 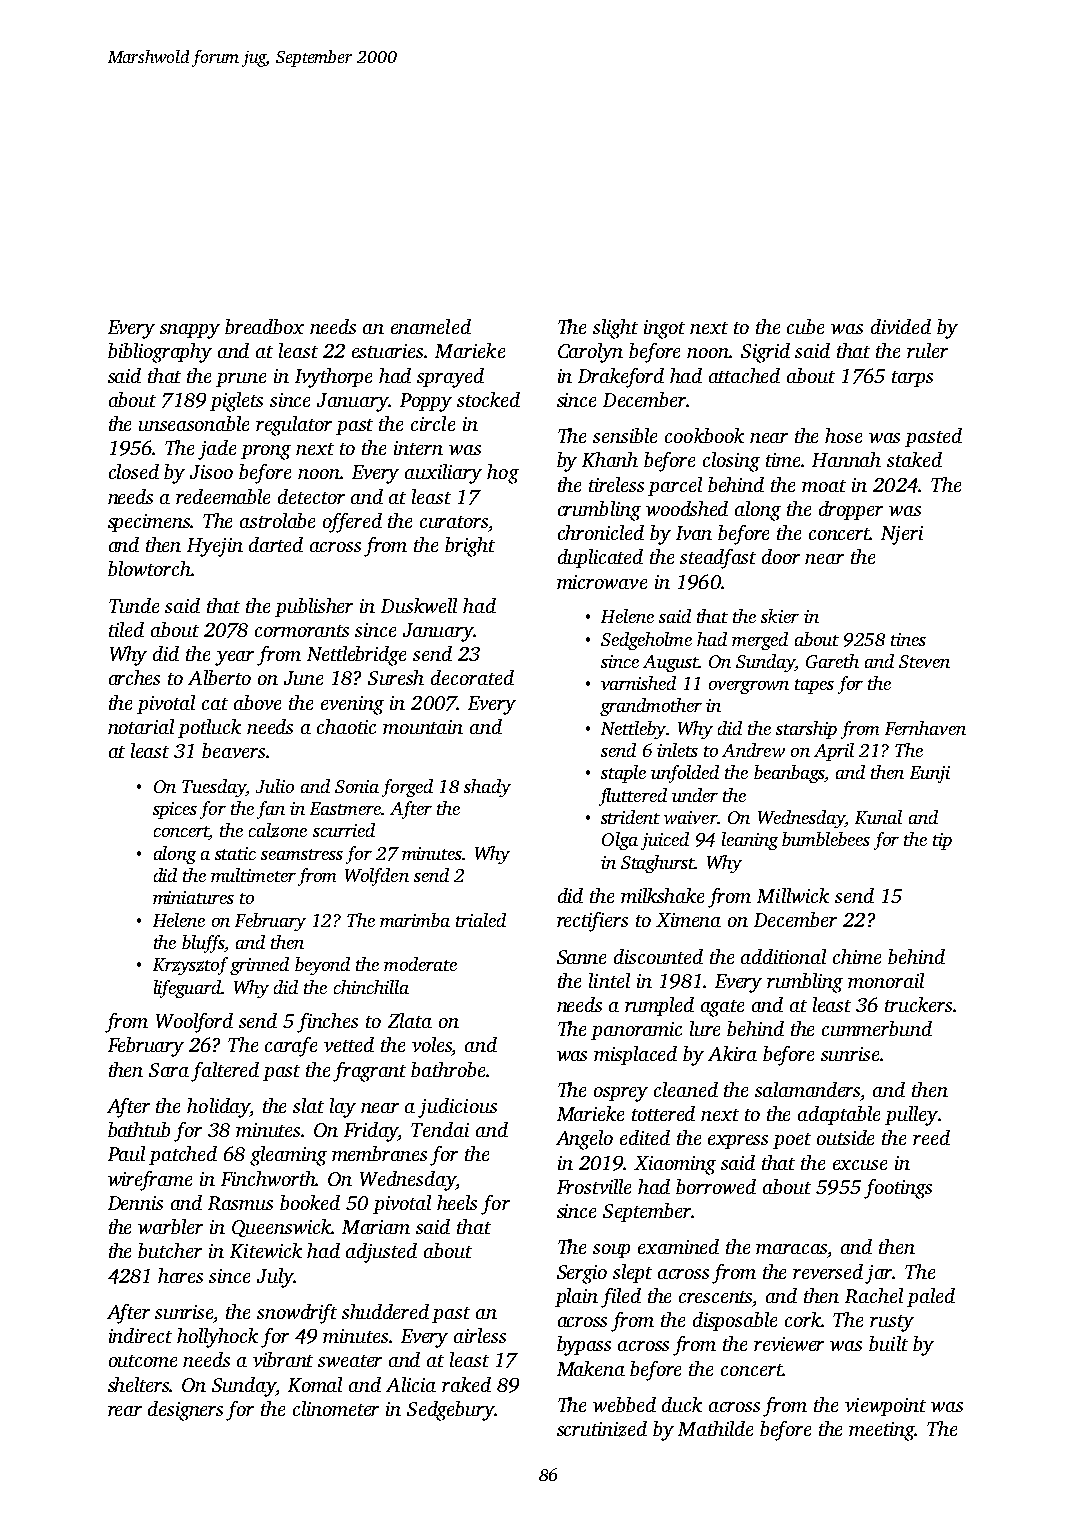 I want to click on borrowed, so click(x=716, y=1186).
